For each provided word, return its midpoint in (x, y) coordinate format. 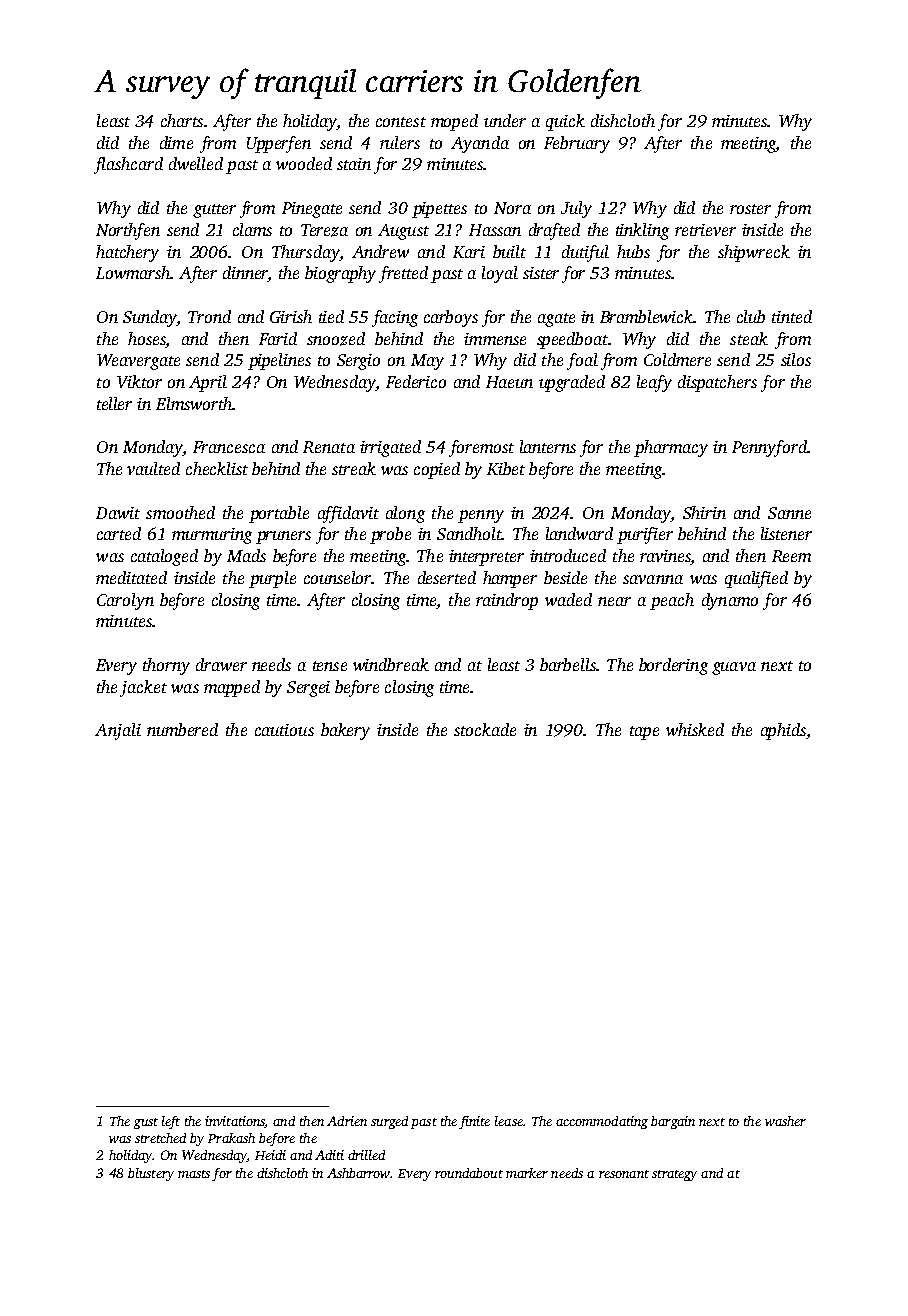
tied (331, 316)
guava (734, 668)
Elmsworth (194, 403)
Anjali (118, 731)
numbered (182, 729)
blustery (151, 1174)
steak (749, 338)
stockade (485, 729)
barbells (568, 664)
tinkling (642, 231)
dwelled (196, 163)
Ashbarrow (359, 1173)
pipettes (439, 210)
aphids (783, 731)
